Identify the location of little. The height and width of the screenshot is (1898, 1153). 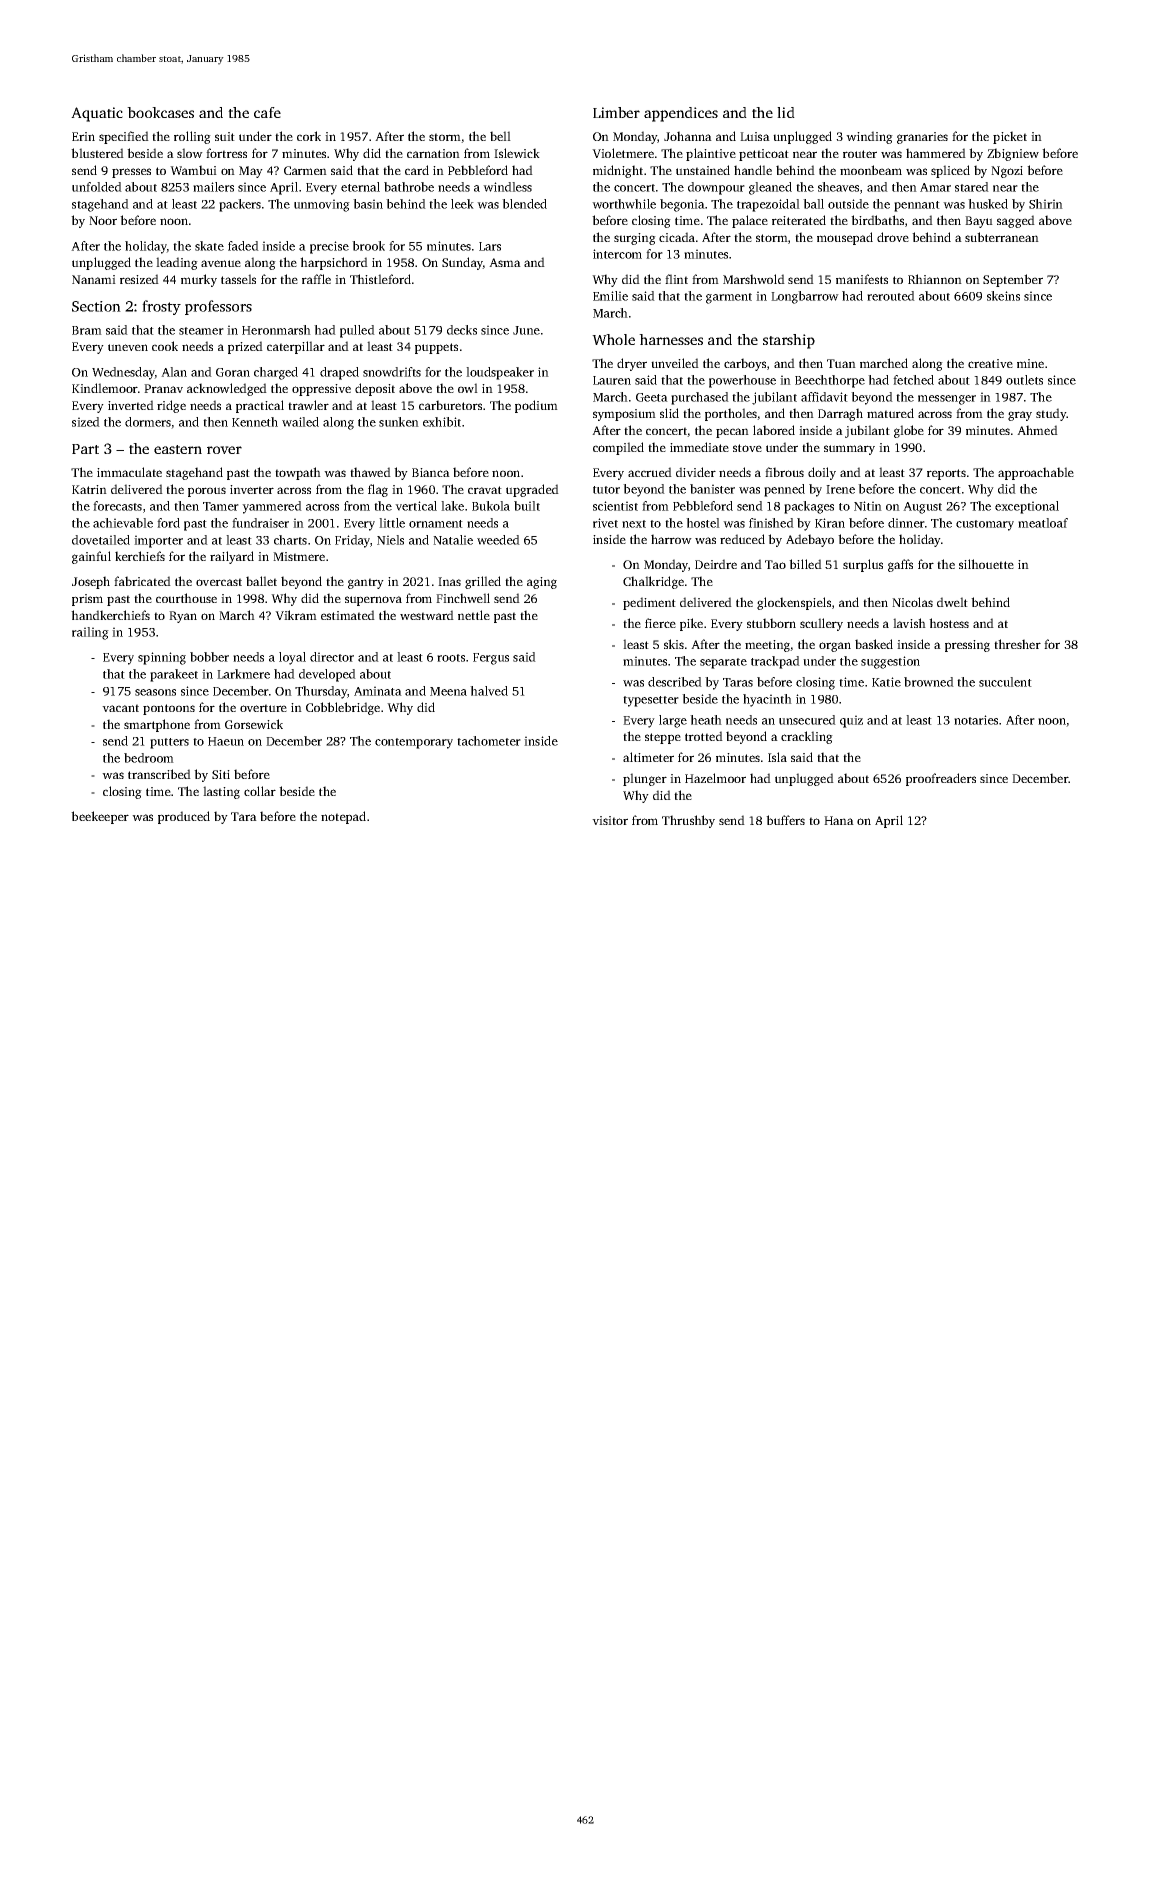
(392, 523).
